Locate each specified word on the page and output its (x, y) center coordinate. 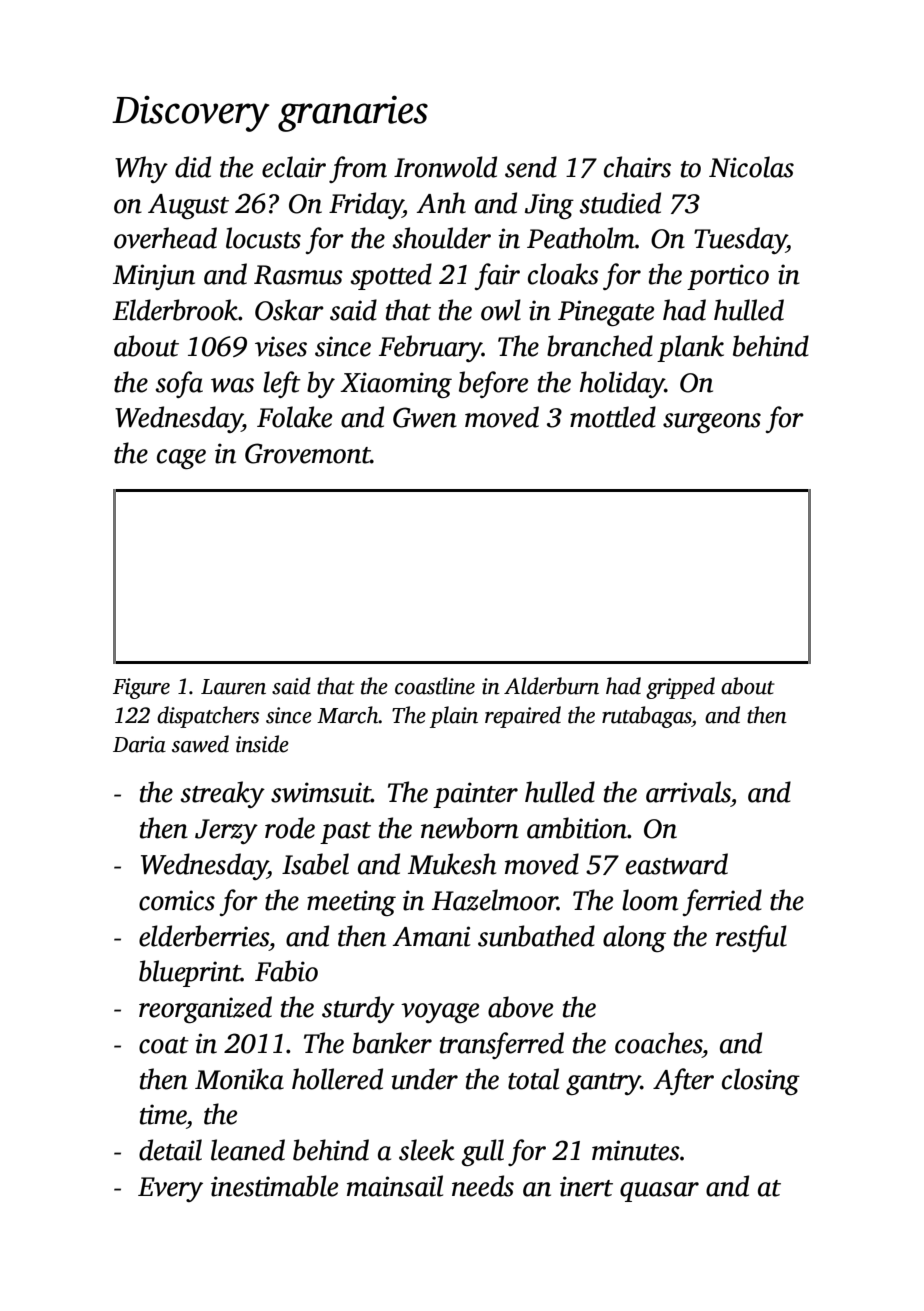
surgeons (712, 423)
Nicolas (751, 167)
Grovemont (308, 453)
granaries (353, 113)
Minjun (154, 277)
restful (751, 938)
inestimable (274, 1186)
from (358, 169)
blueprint (190, 973)
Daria (139, 744)
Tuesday (740, 240)
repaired (523, 717)
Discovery (191, 114)
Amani (431, 936)
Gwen (425, 417)
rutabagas (647, 717)
